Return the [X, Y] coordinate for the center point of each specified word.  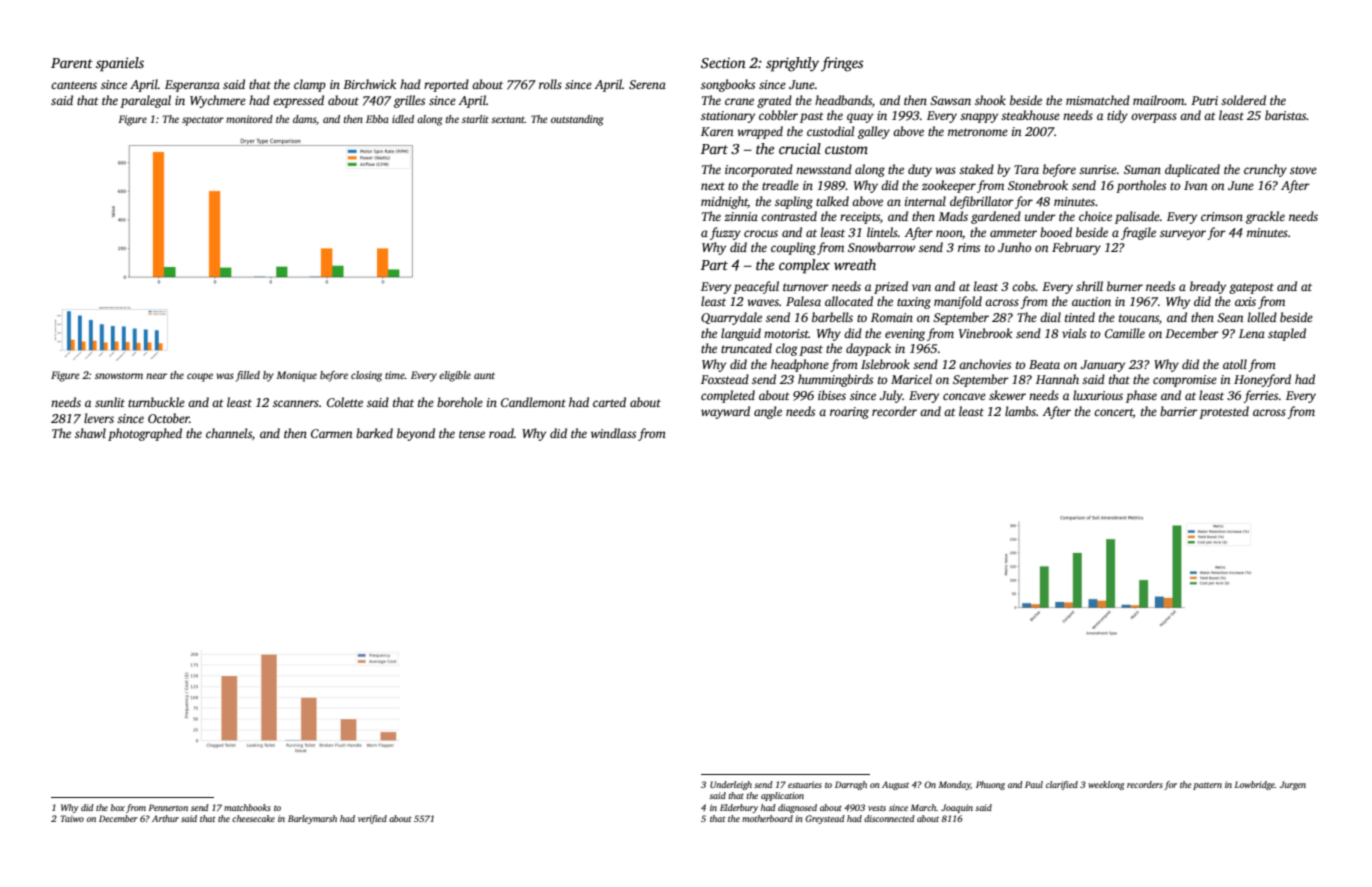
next [713, 186]
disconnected [889, 818]
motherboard [767, 818]
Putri [1204, 100]
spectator [203, 121]
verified [372, 819]
